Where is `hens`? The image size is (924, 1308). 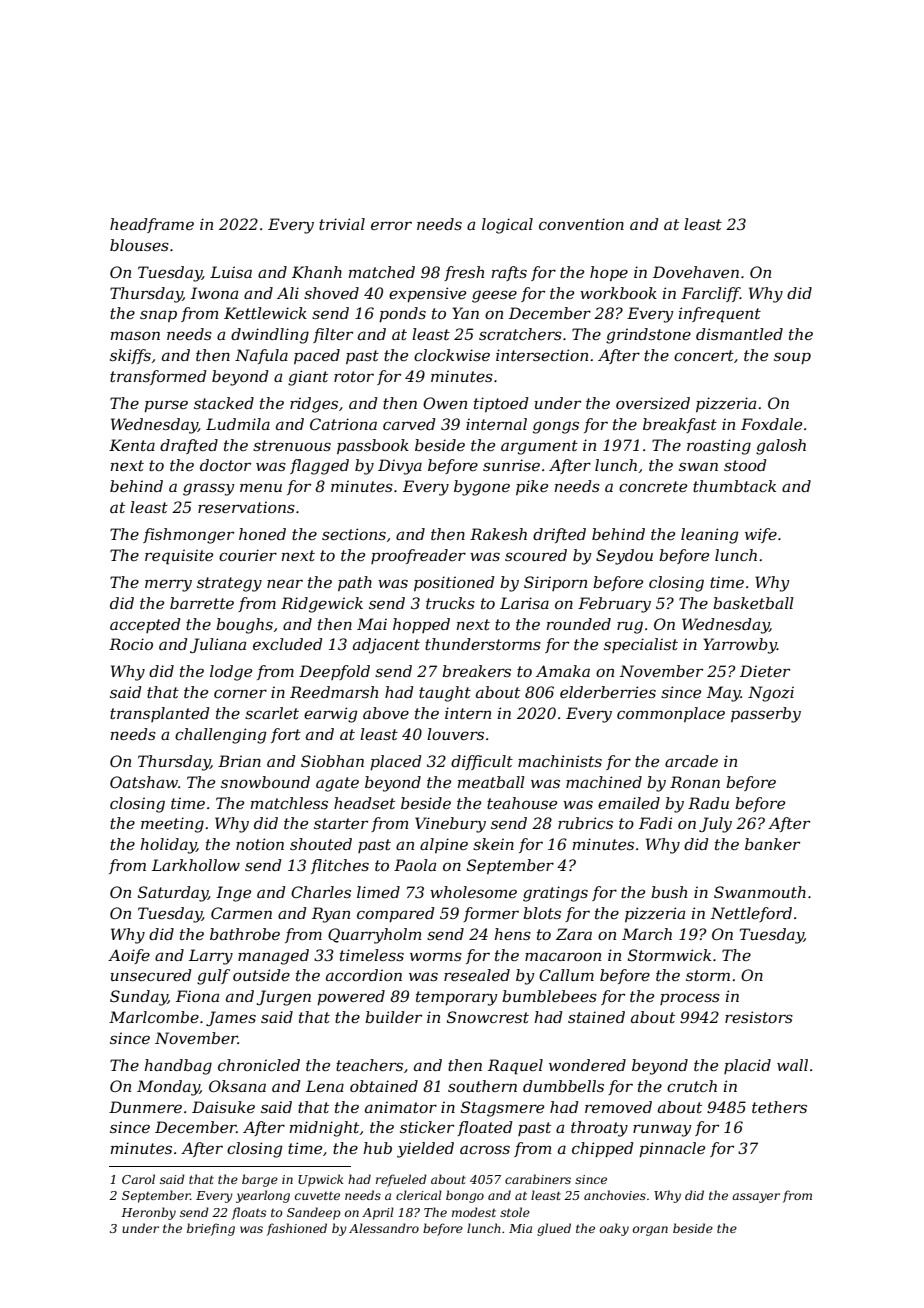 hens is located at coordinates (512, 934).
